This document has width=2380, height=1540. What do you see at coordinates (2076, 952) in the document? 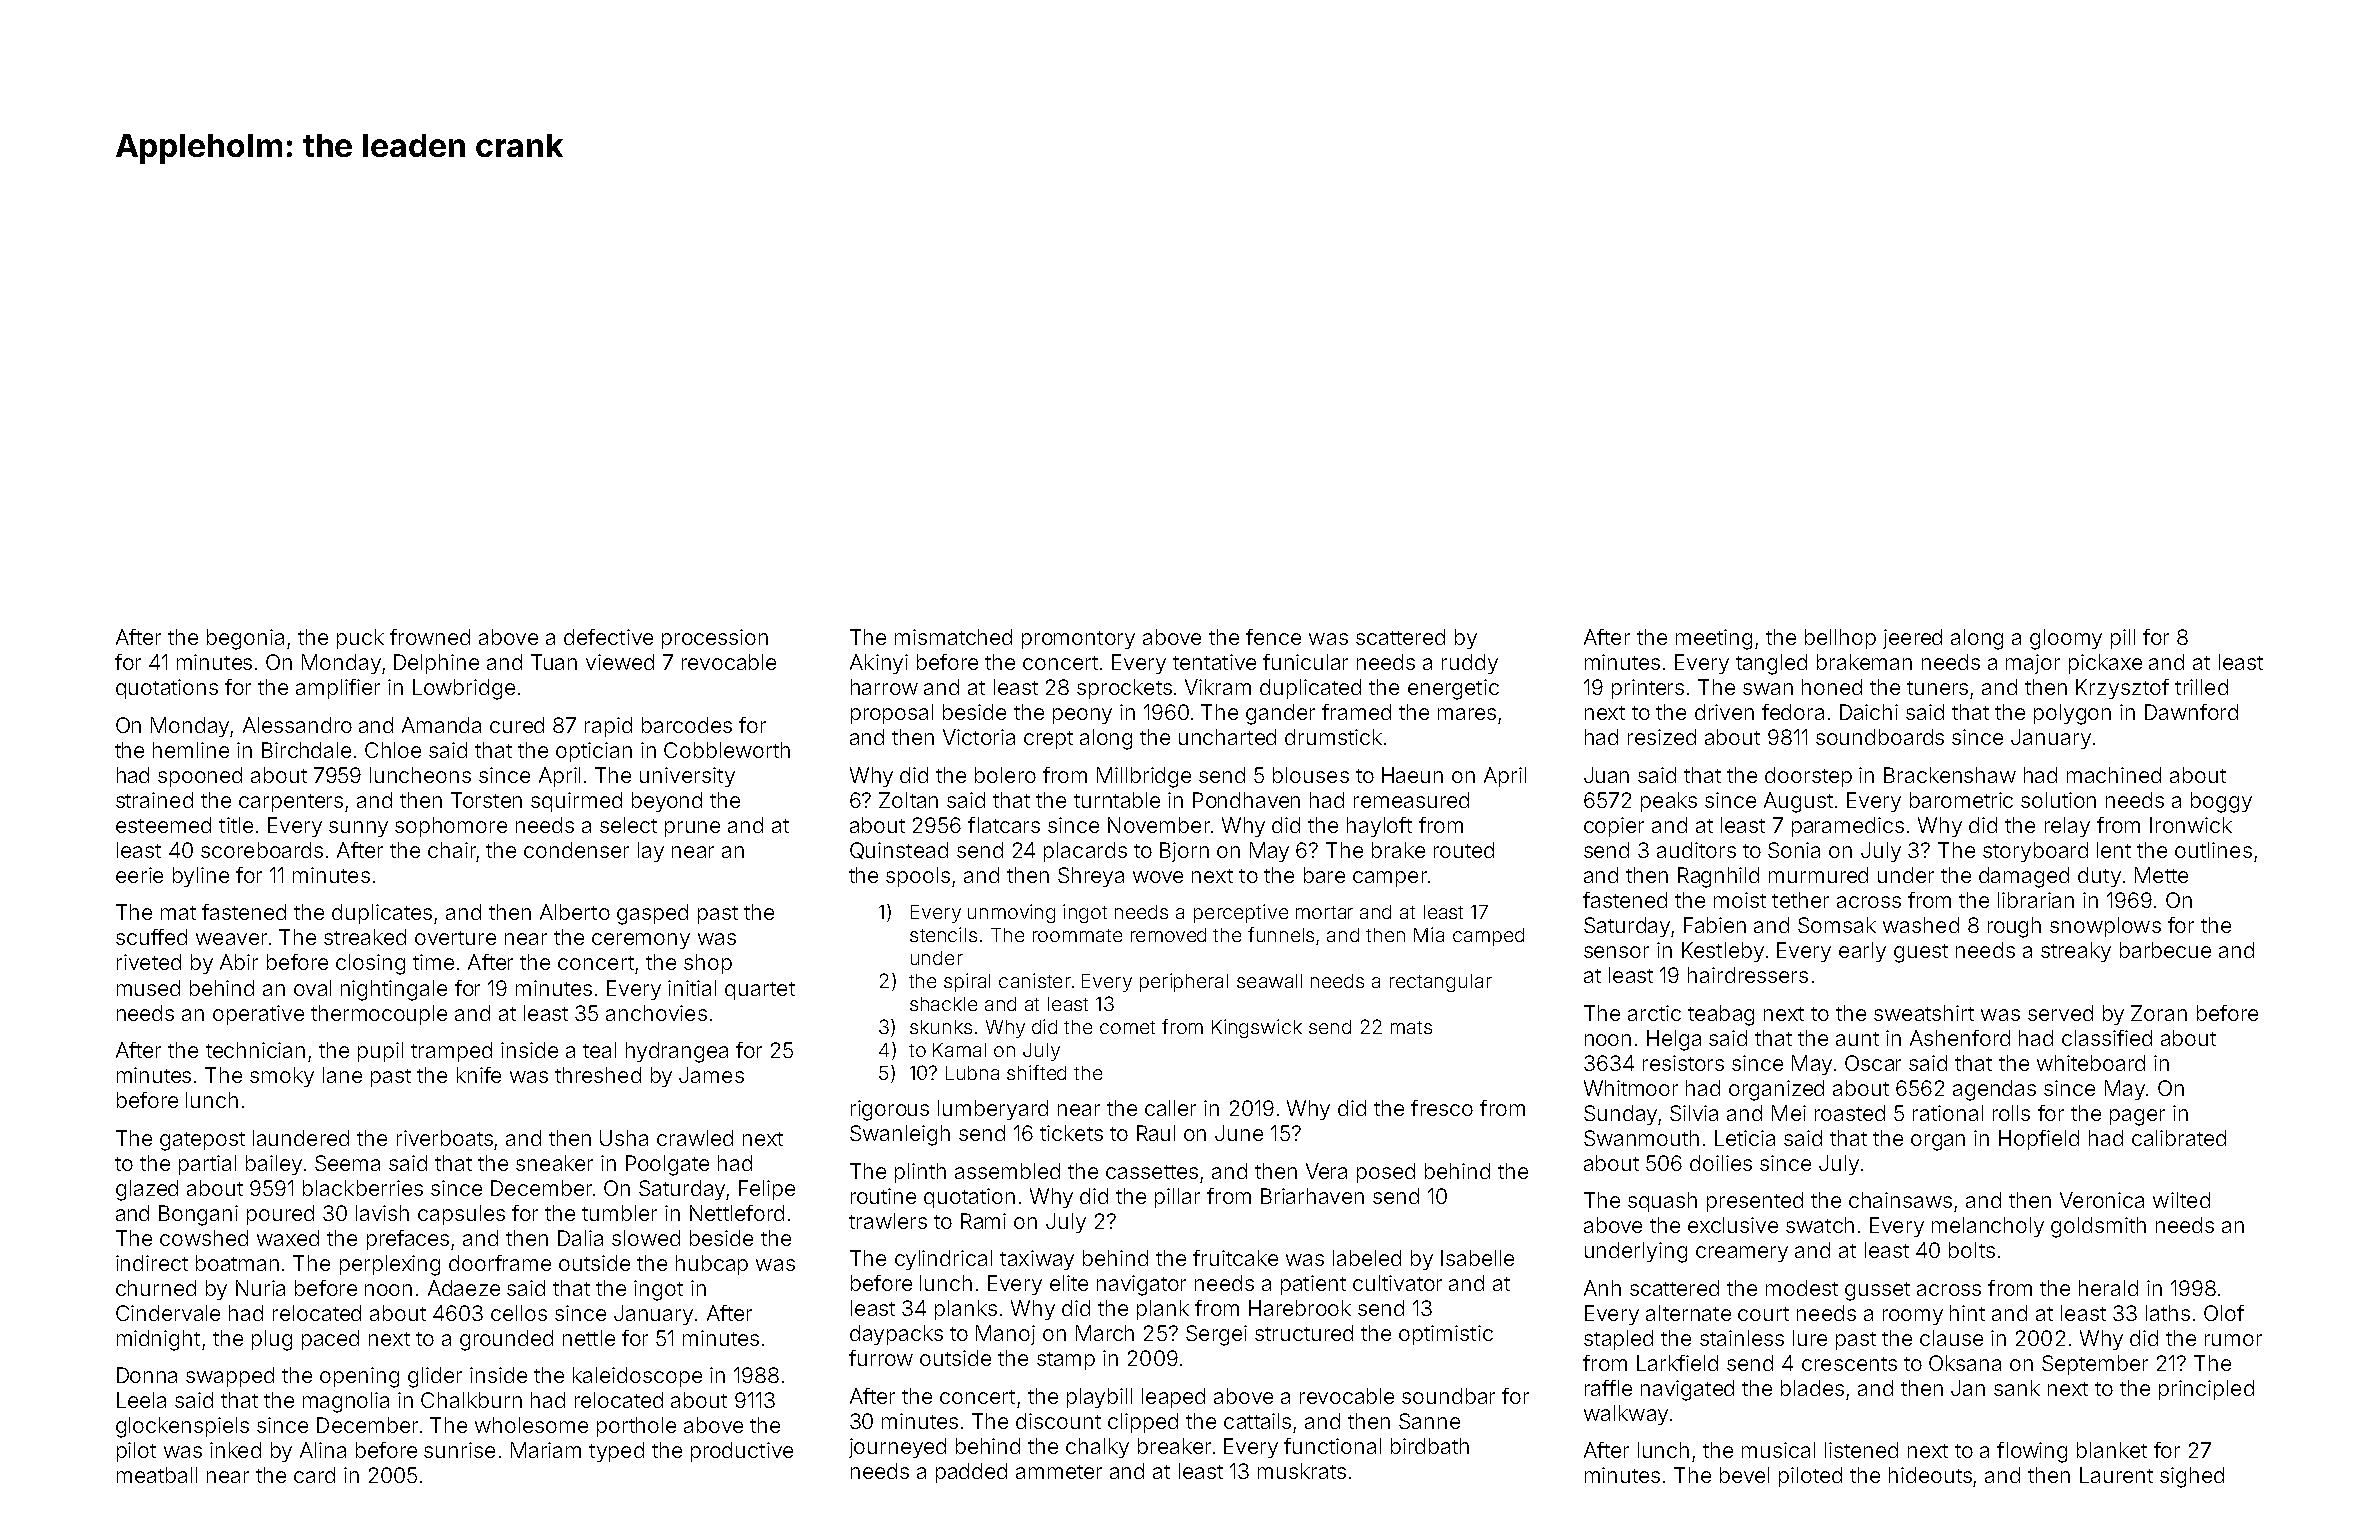
I see `streaky` at bounding box center [2076, 952].
